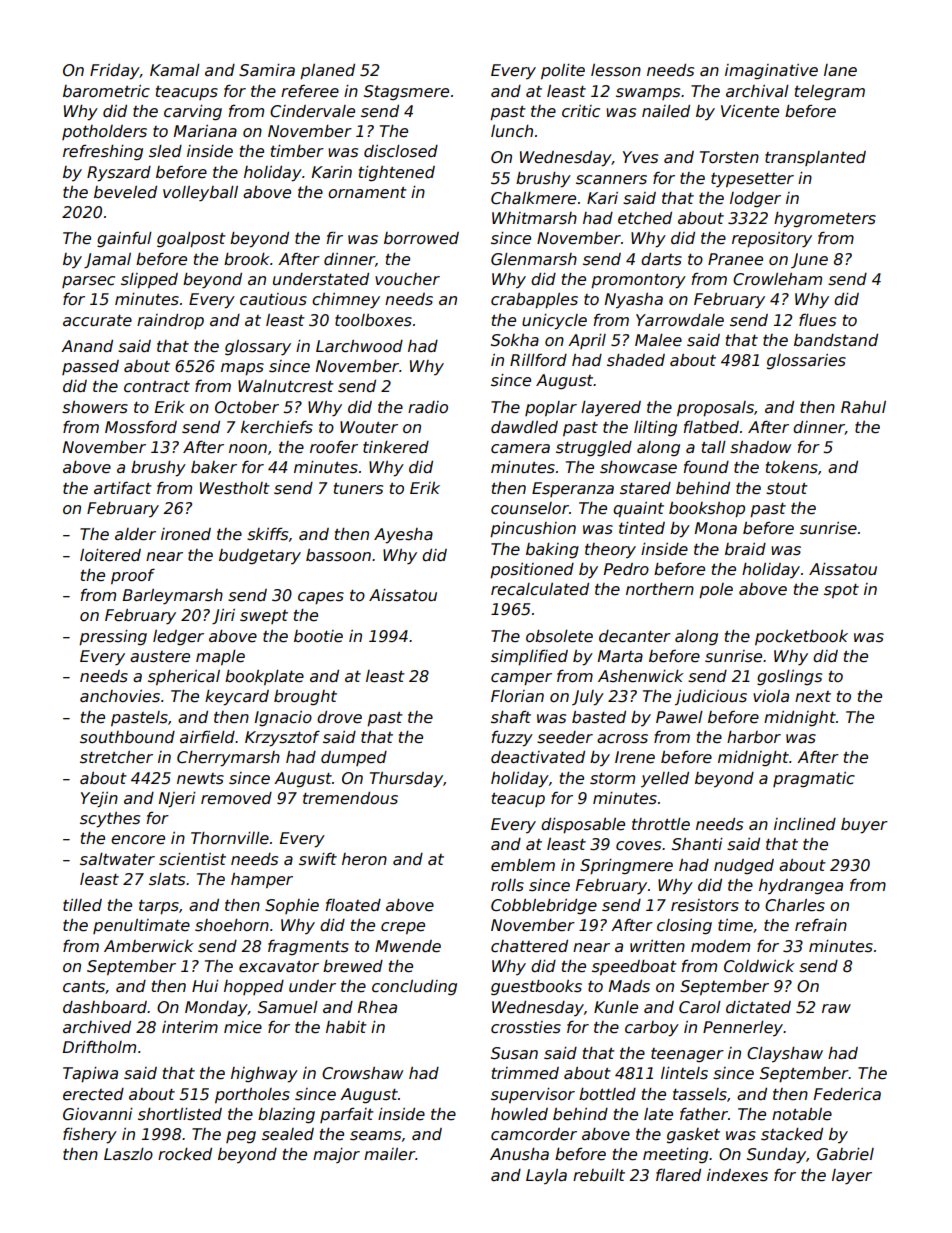  Describe the element at coordinates (232, 925) in the document. I see `shoehorn` at that location.
